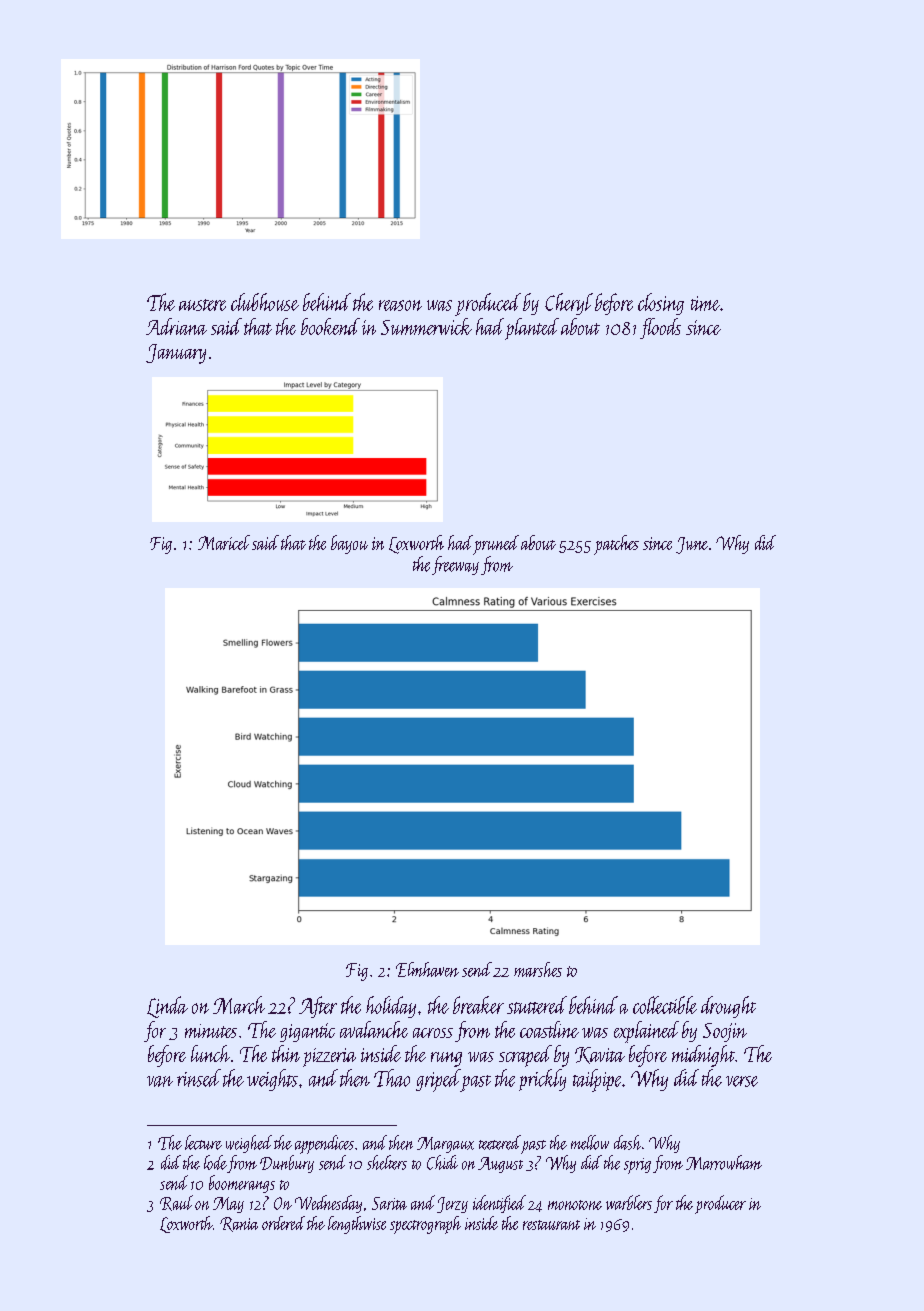 The width and height of the page is (924, 1311). Describe the element at coordinates (660, 328) in the page. I see `floods` at that location.
